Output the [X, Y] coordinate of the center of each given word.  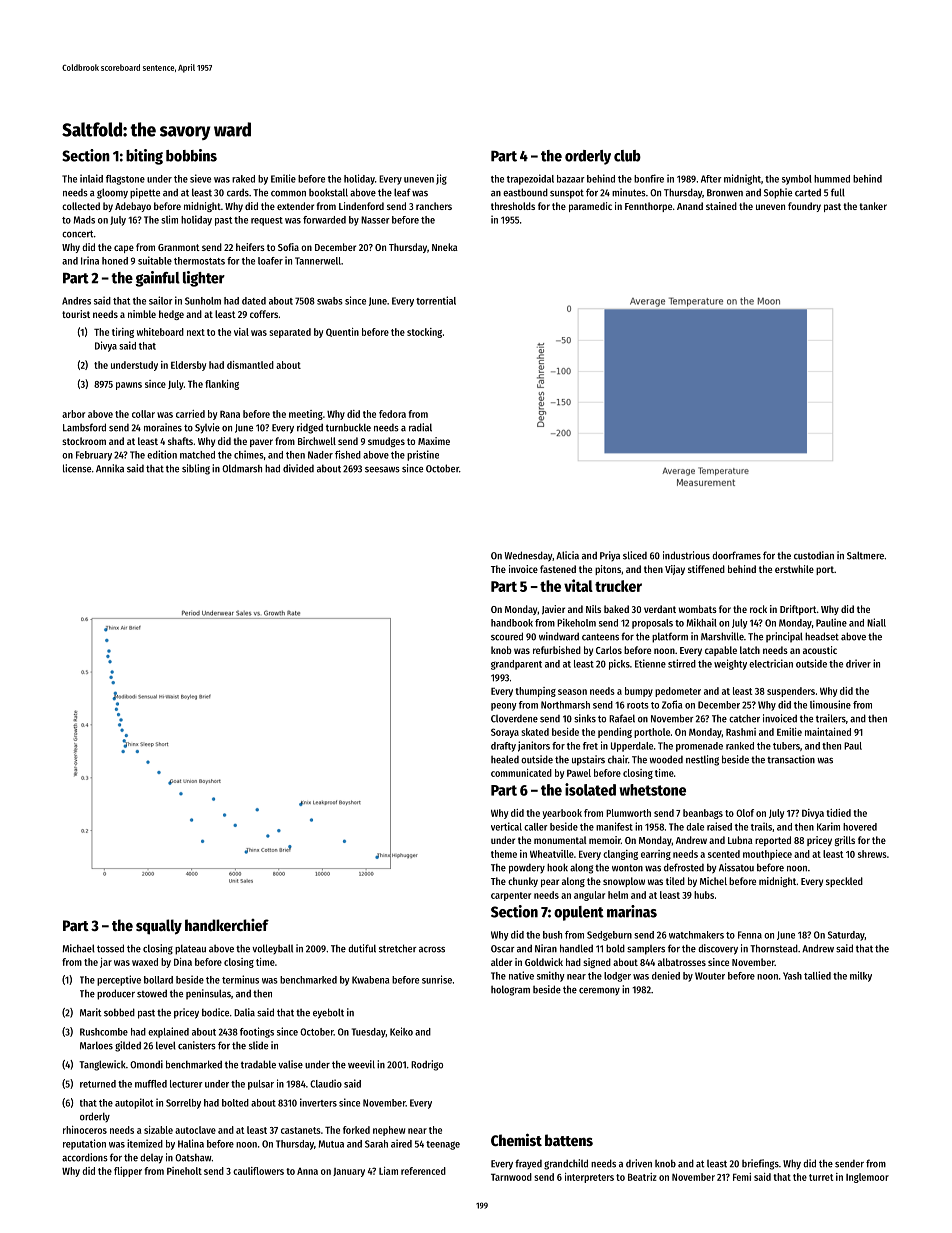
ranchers [434, 206]
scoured [507, 636]
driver [858, 663]
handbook [512, 623]
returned [98, 1084]
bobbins [191, 155]
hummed [832, 179]
